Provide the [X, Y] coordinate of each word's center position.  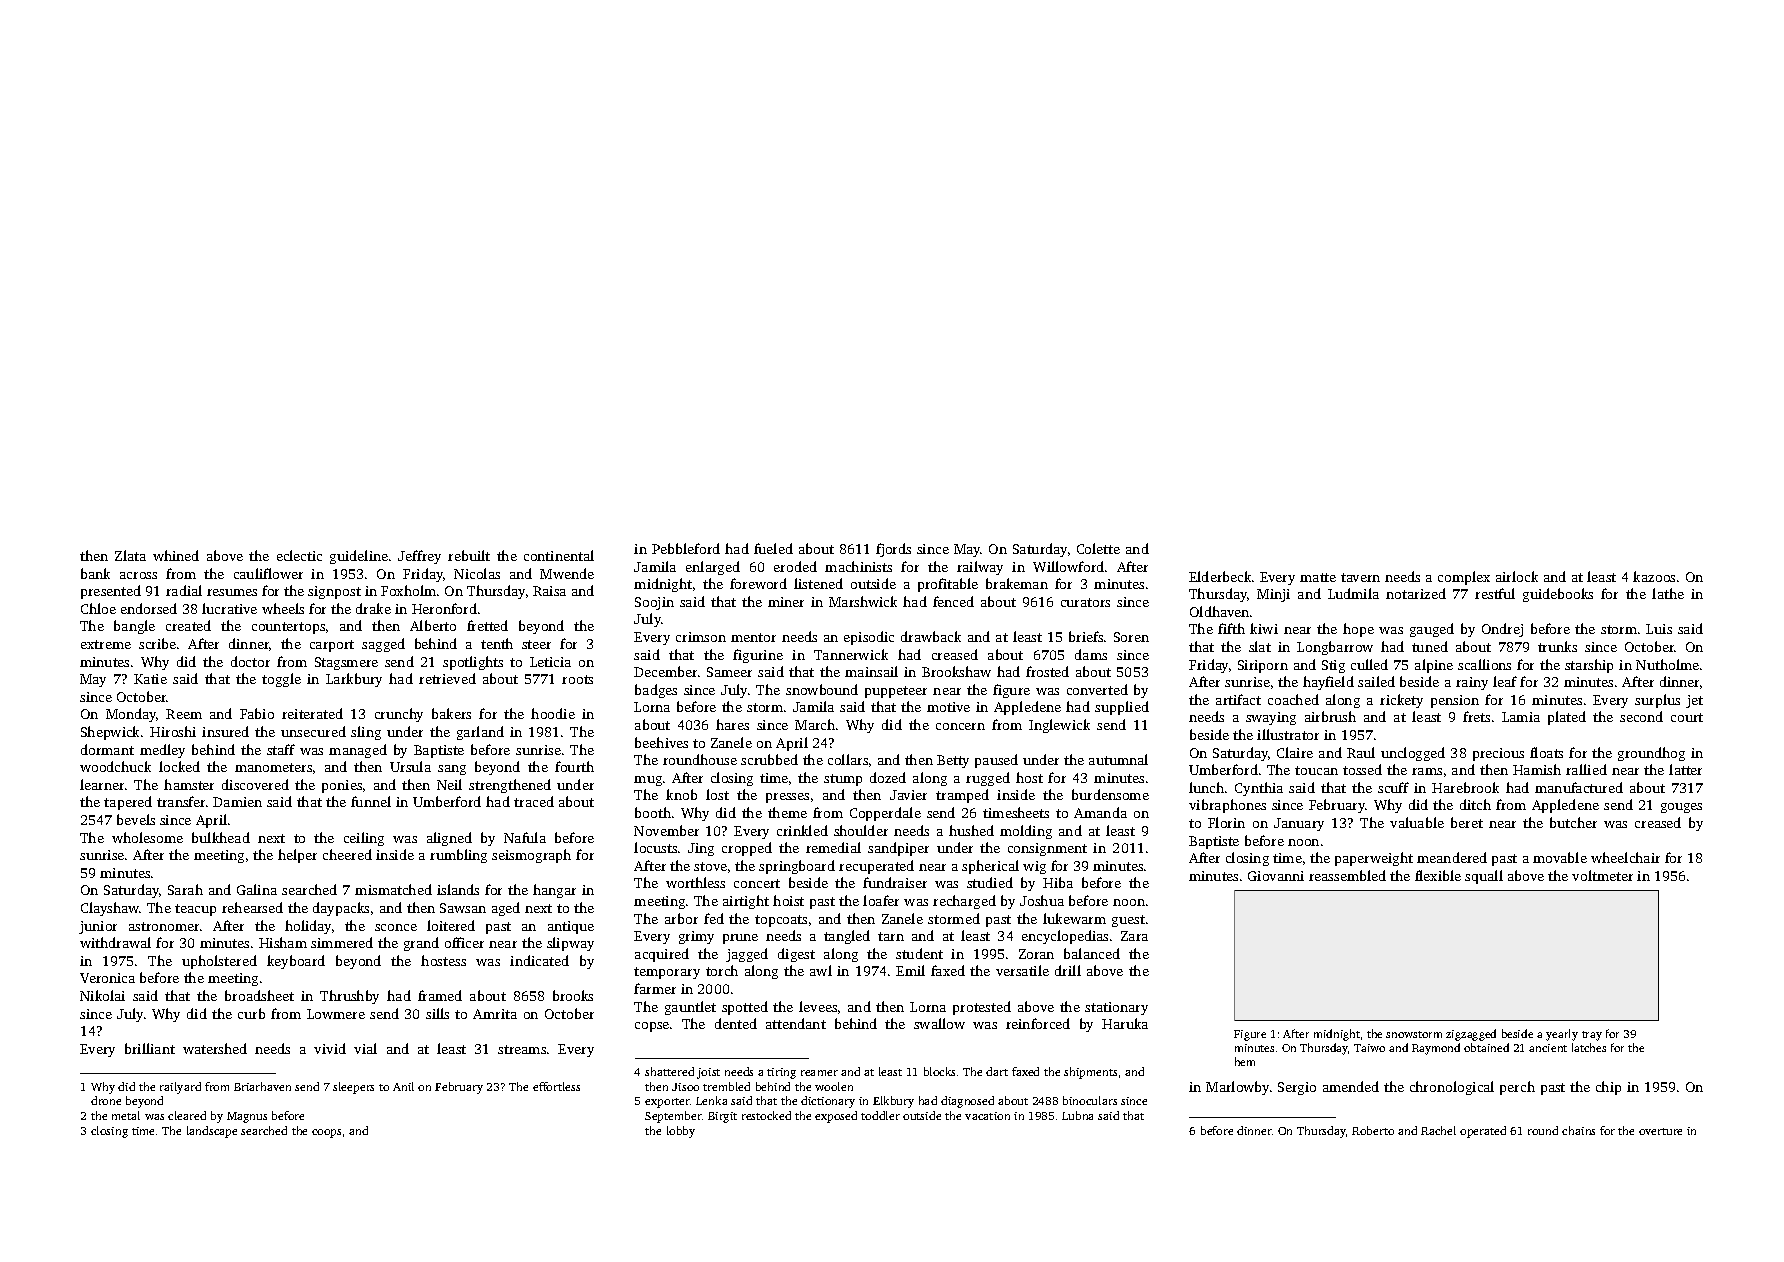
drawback [931, 636]
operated [1483, 1132]
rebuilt [469, 555]
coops [326, 1133]
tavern [1360, 577]
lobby [681, 1132]
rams [1427, 771]
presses [787, 798]
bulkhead [221, 837]
